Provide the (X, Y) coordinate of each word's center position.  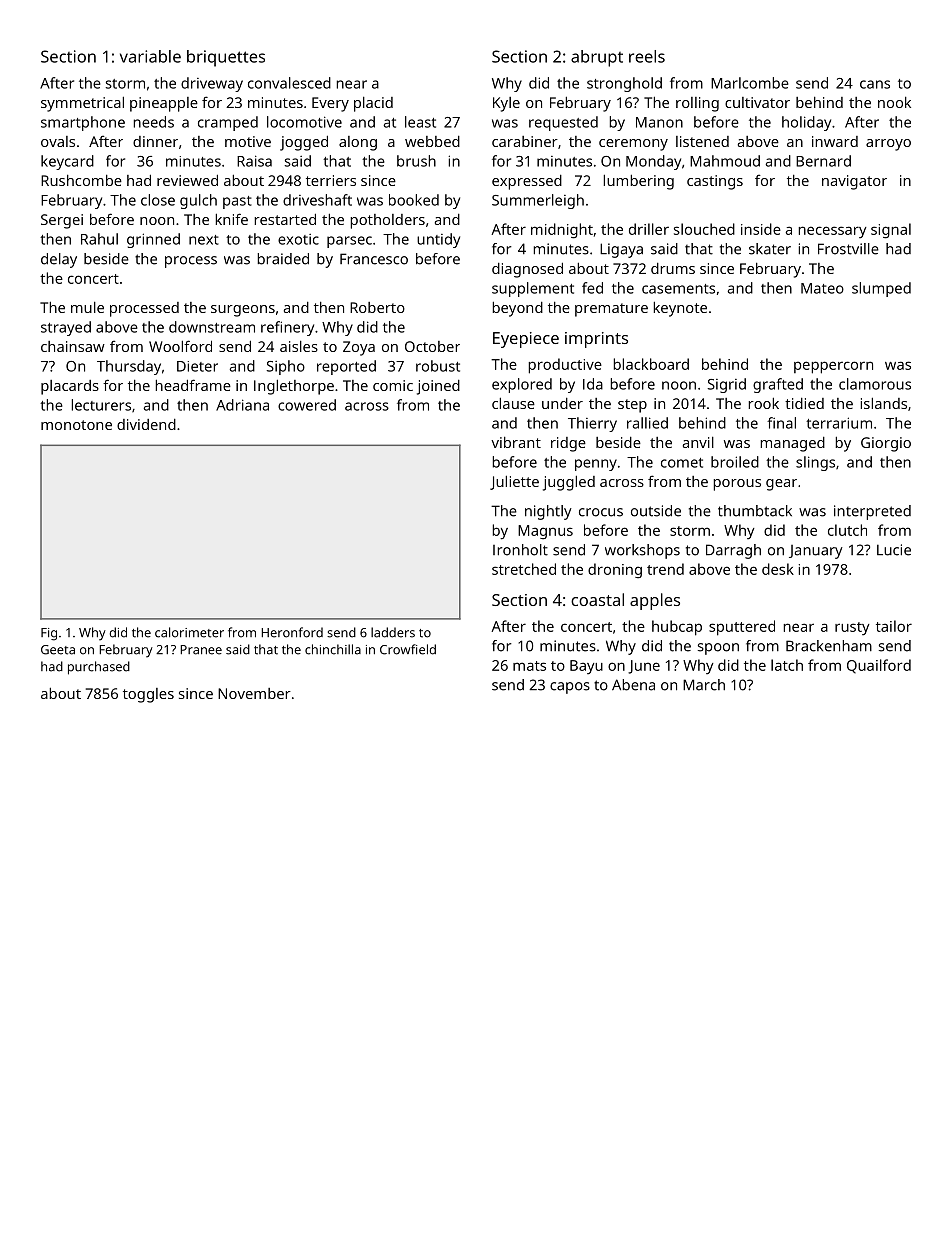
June (644, 667)
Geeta (58, 650)
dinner (155, 141)
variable (150, 56)
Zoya (359, 348)
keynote (680, 309)
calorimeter (189, 632)
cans (875, 84)
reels (647, 56)
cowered (307, 405)
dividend (146, 424)
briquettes (226, 58)
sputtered (742, 628)
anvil (698, 442)
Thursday (129, 367)
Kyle (506, 104)
